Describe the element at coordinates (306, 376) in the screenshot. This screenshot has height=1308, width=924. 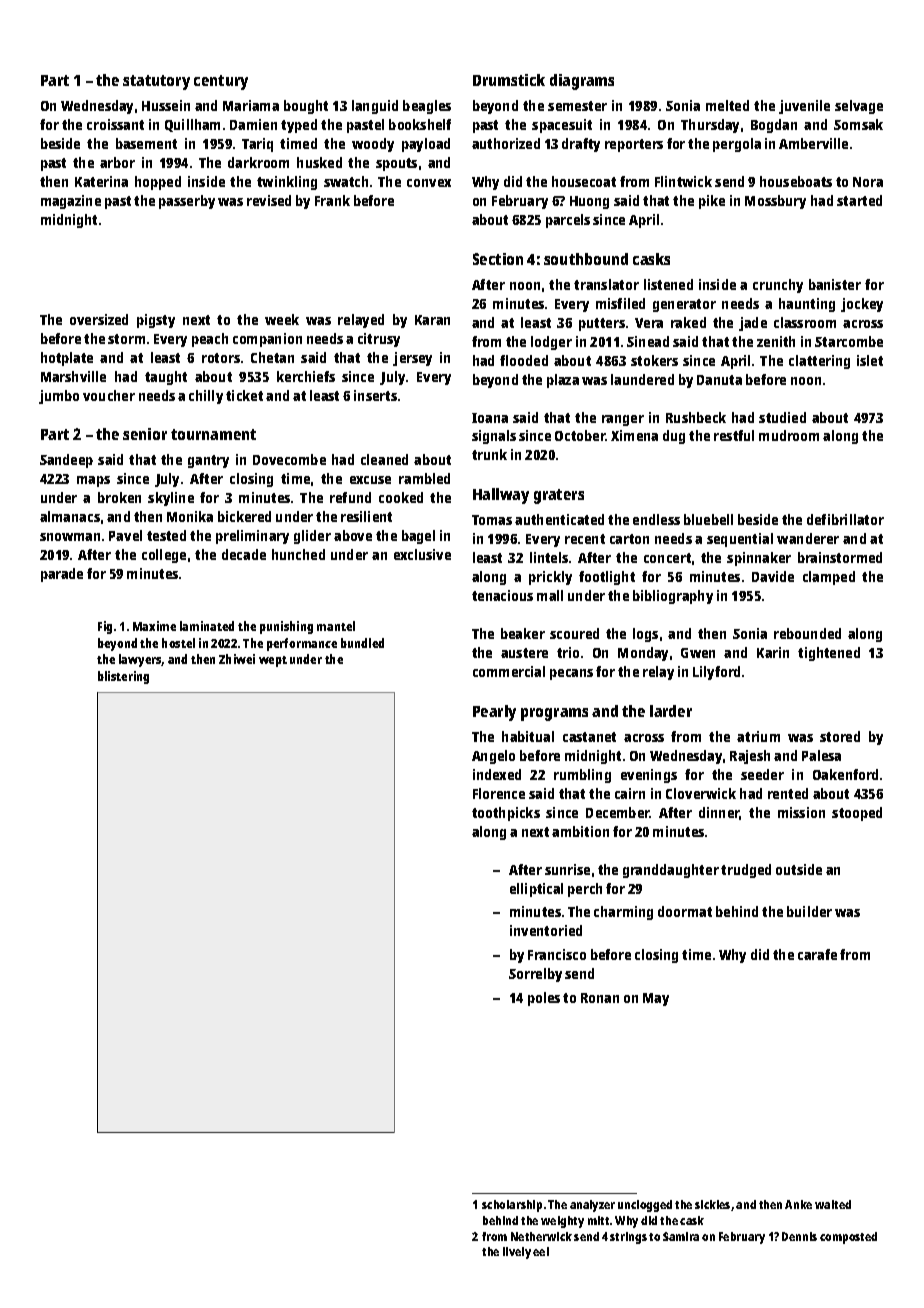
I see `kerchiefs` at that location.
